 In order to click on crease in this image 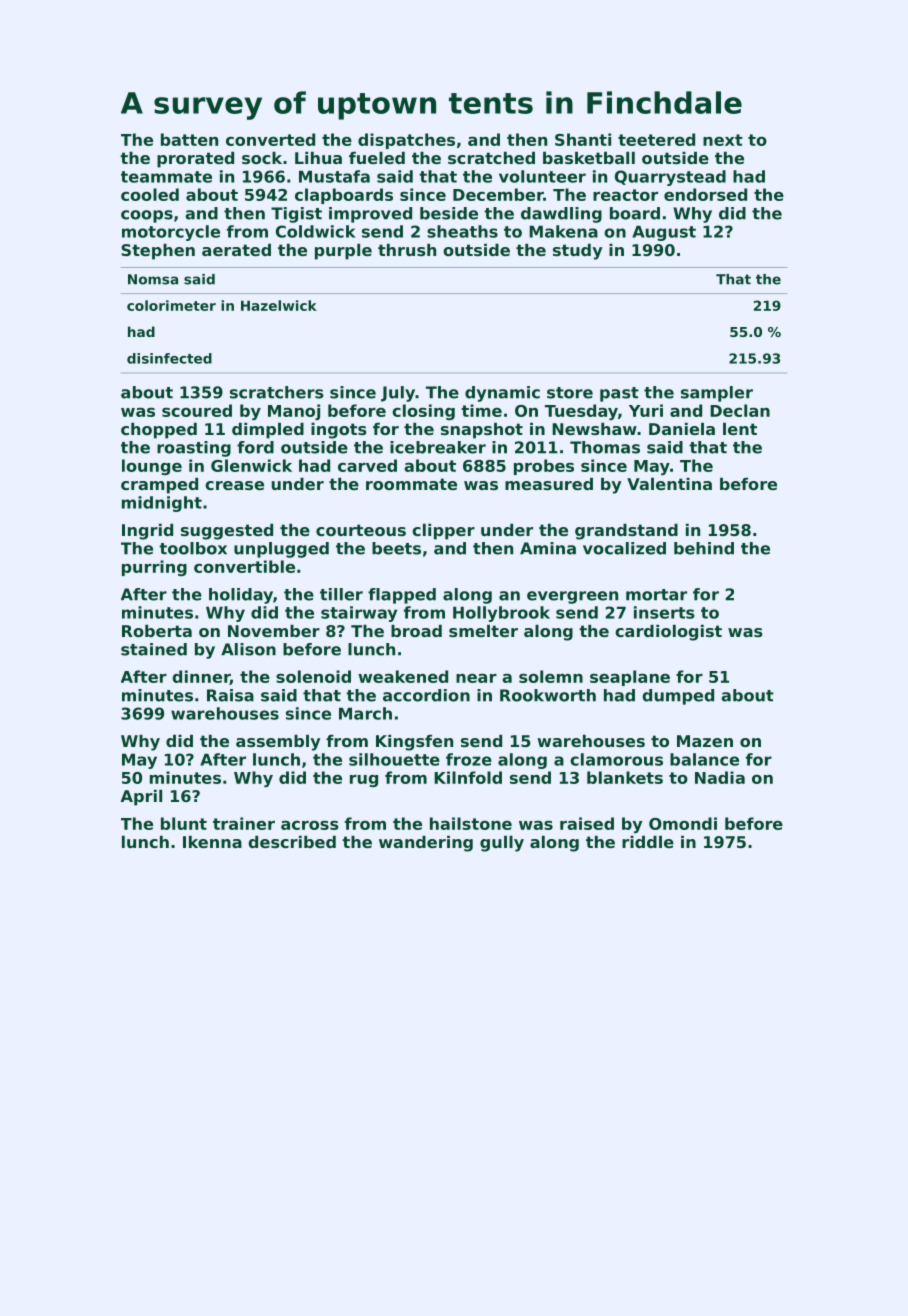, I will do `click(234, 485)`.
